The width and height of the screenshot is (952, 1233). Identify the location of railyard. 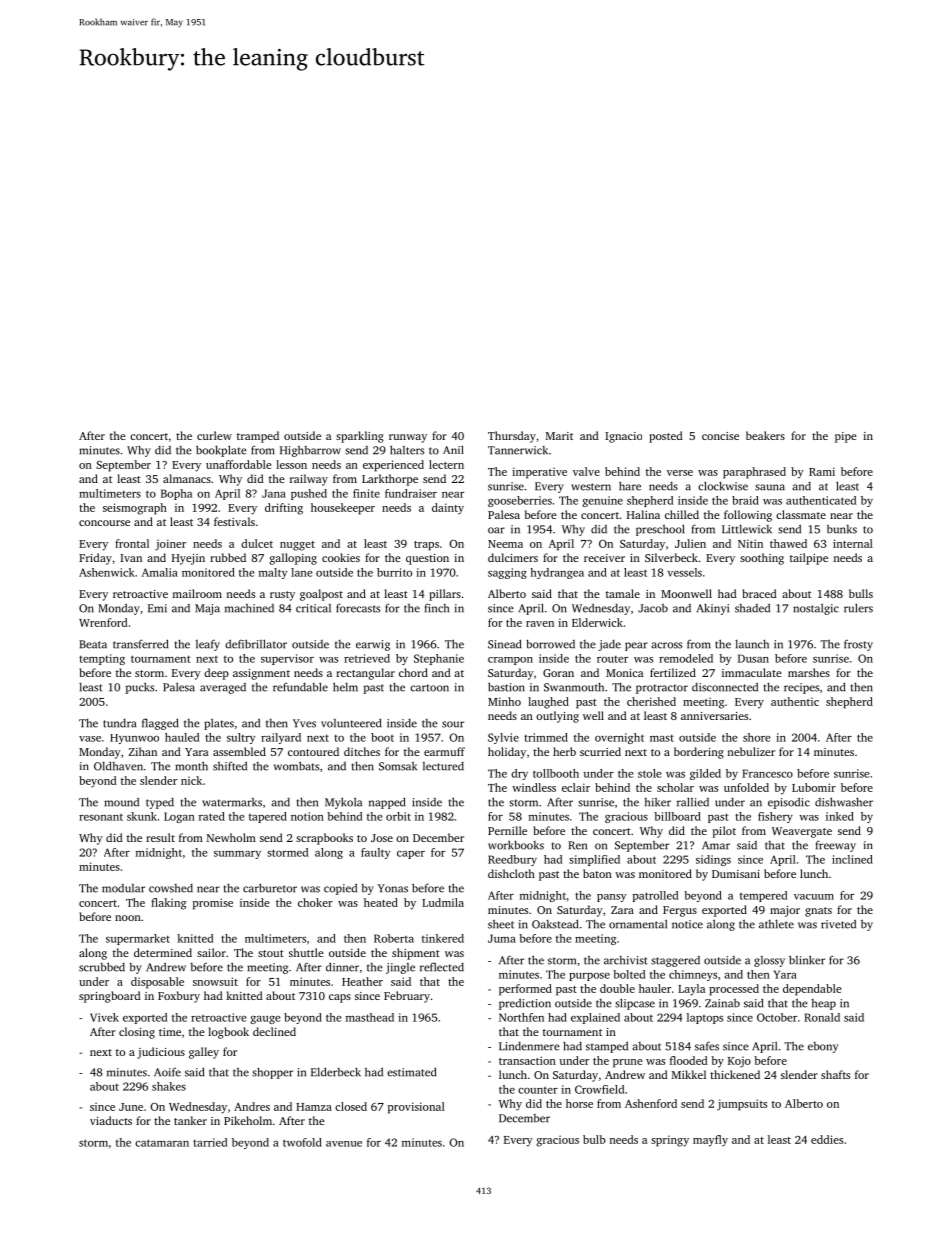
(281, 738).
